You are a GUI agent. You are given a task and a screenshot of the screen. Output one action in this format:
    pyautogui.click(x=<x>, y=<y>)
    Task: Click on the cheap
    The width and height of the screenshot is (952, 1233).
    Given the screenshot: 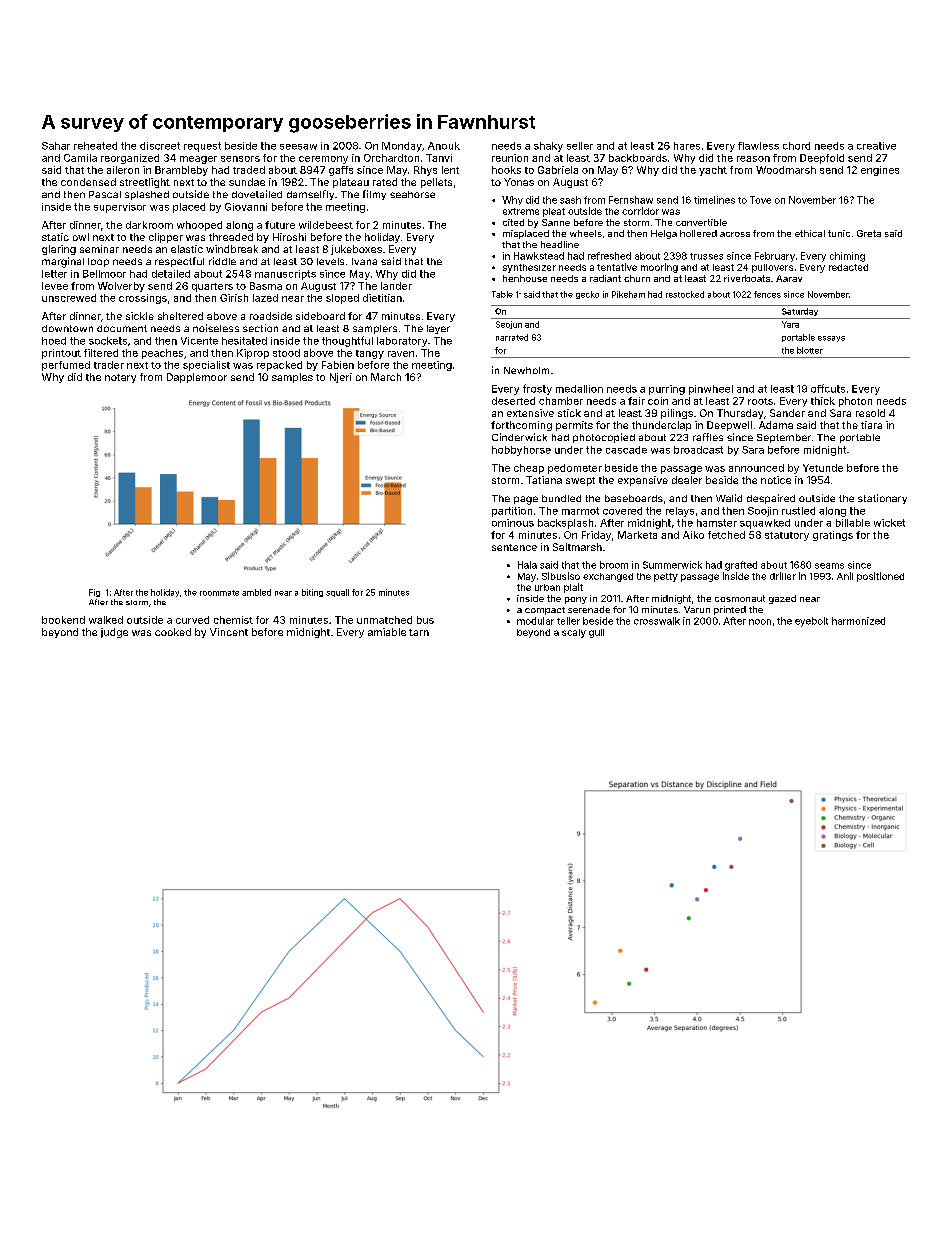 What is the action you would take?
    pyautogui.click(x=529, y=469)
